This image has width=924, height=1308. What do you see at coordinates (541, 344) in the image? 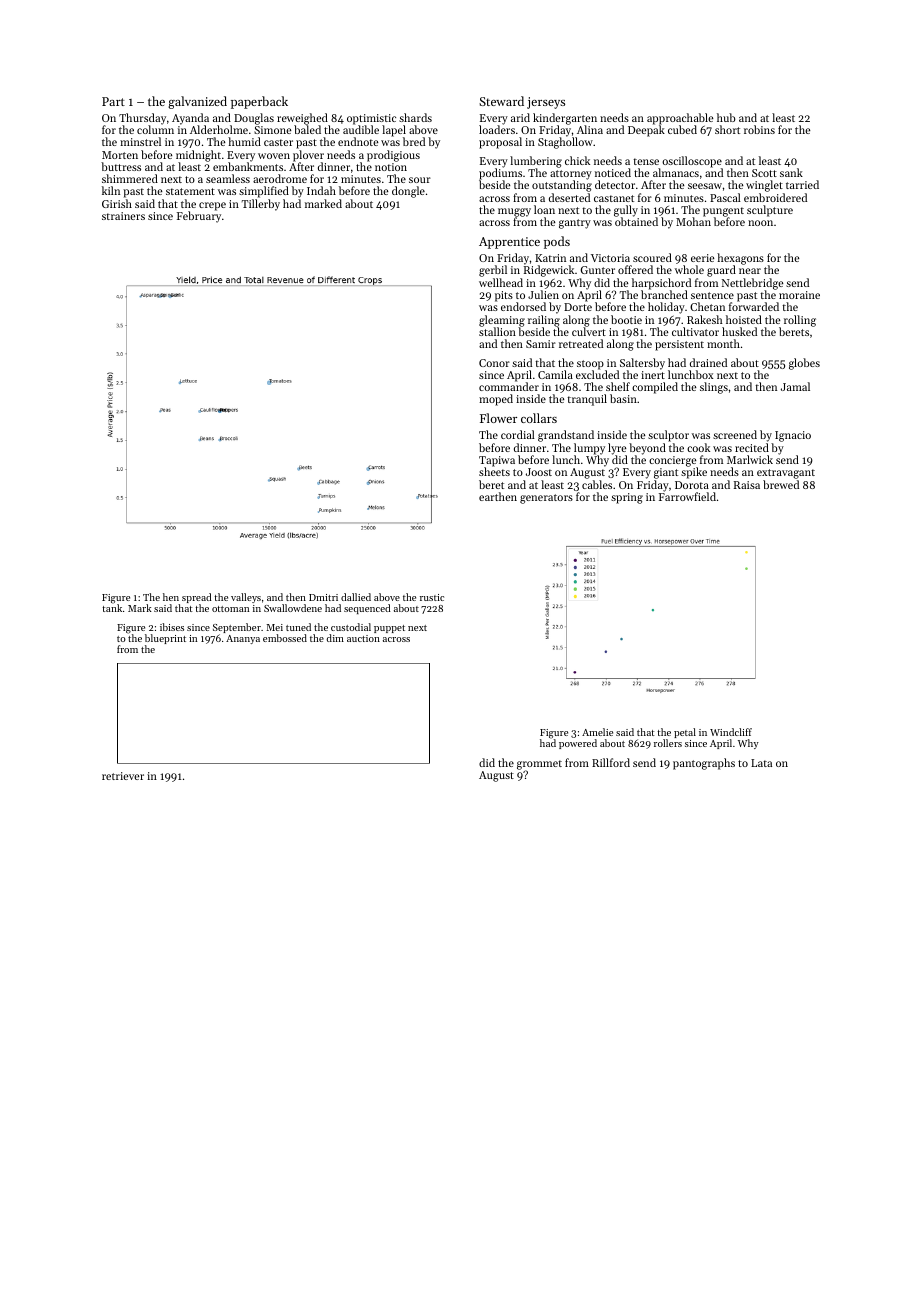
I see `Samir` at bounding box center [541, 344].
